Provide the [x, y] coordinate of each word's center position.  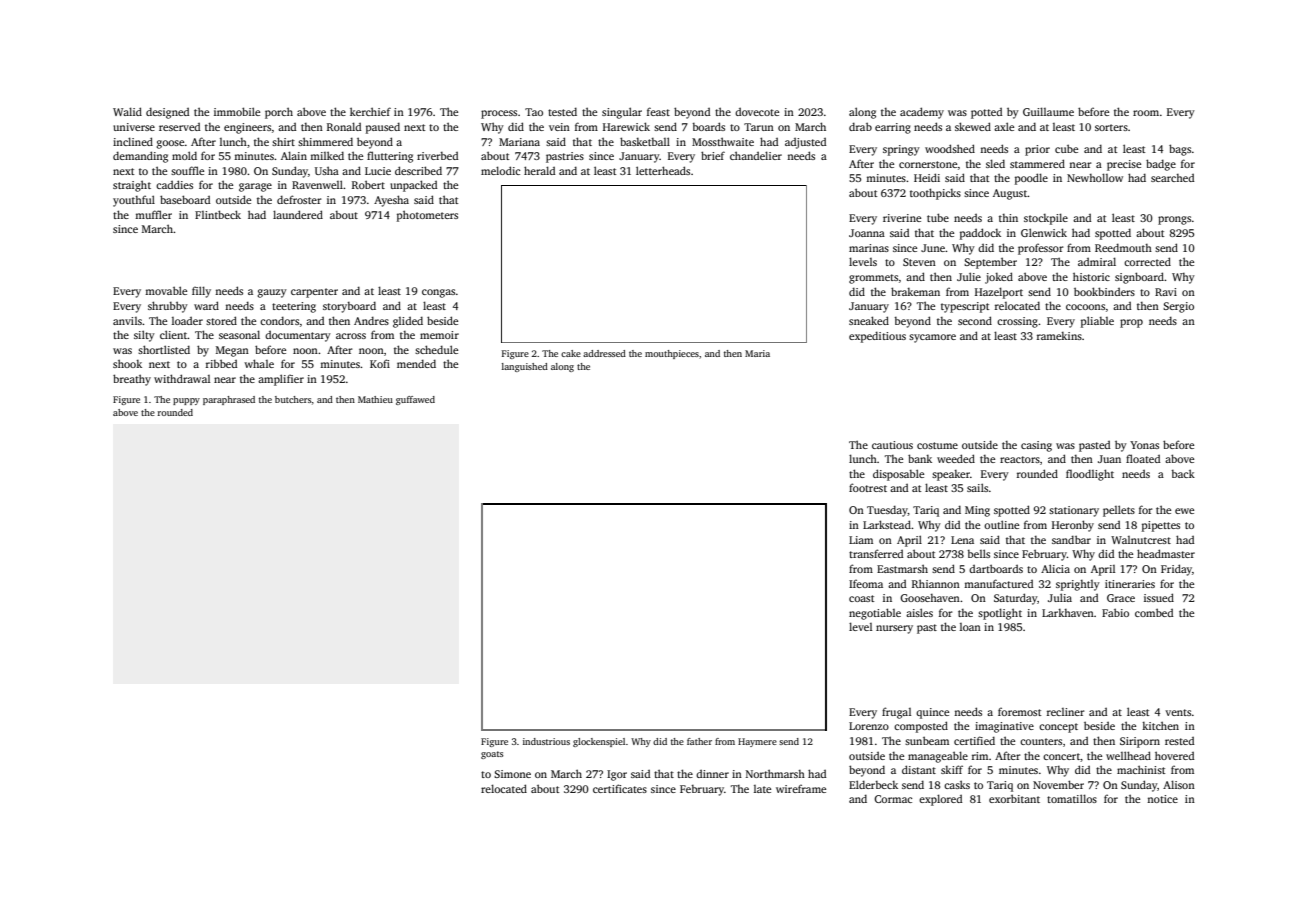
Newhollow [1095, 177]
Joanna [867, 233]
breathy [132, 380]
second [975, 320]
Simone [512, 774]
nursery [894, 629]
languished [525, 367]
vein [559, 127]
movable [166, 290]
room [1146, 113]
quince [932, 713]
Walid [127, 111]
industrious [546, 741]
